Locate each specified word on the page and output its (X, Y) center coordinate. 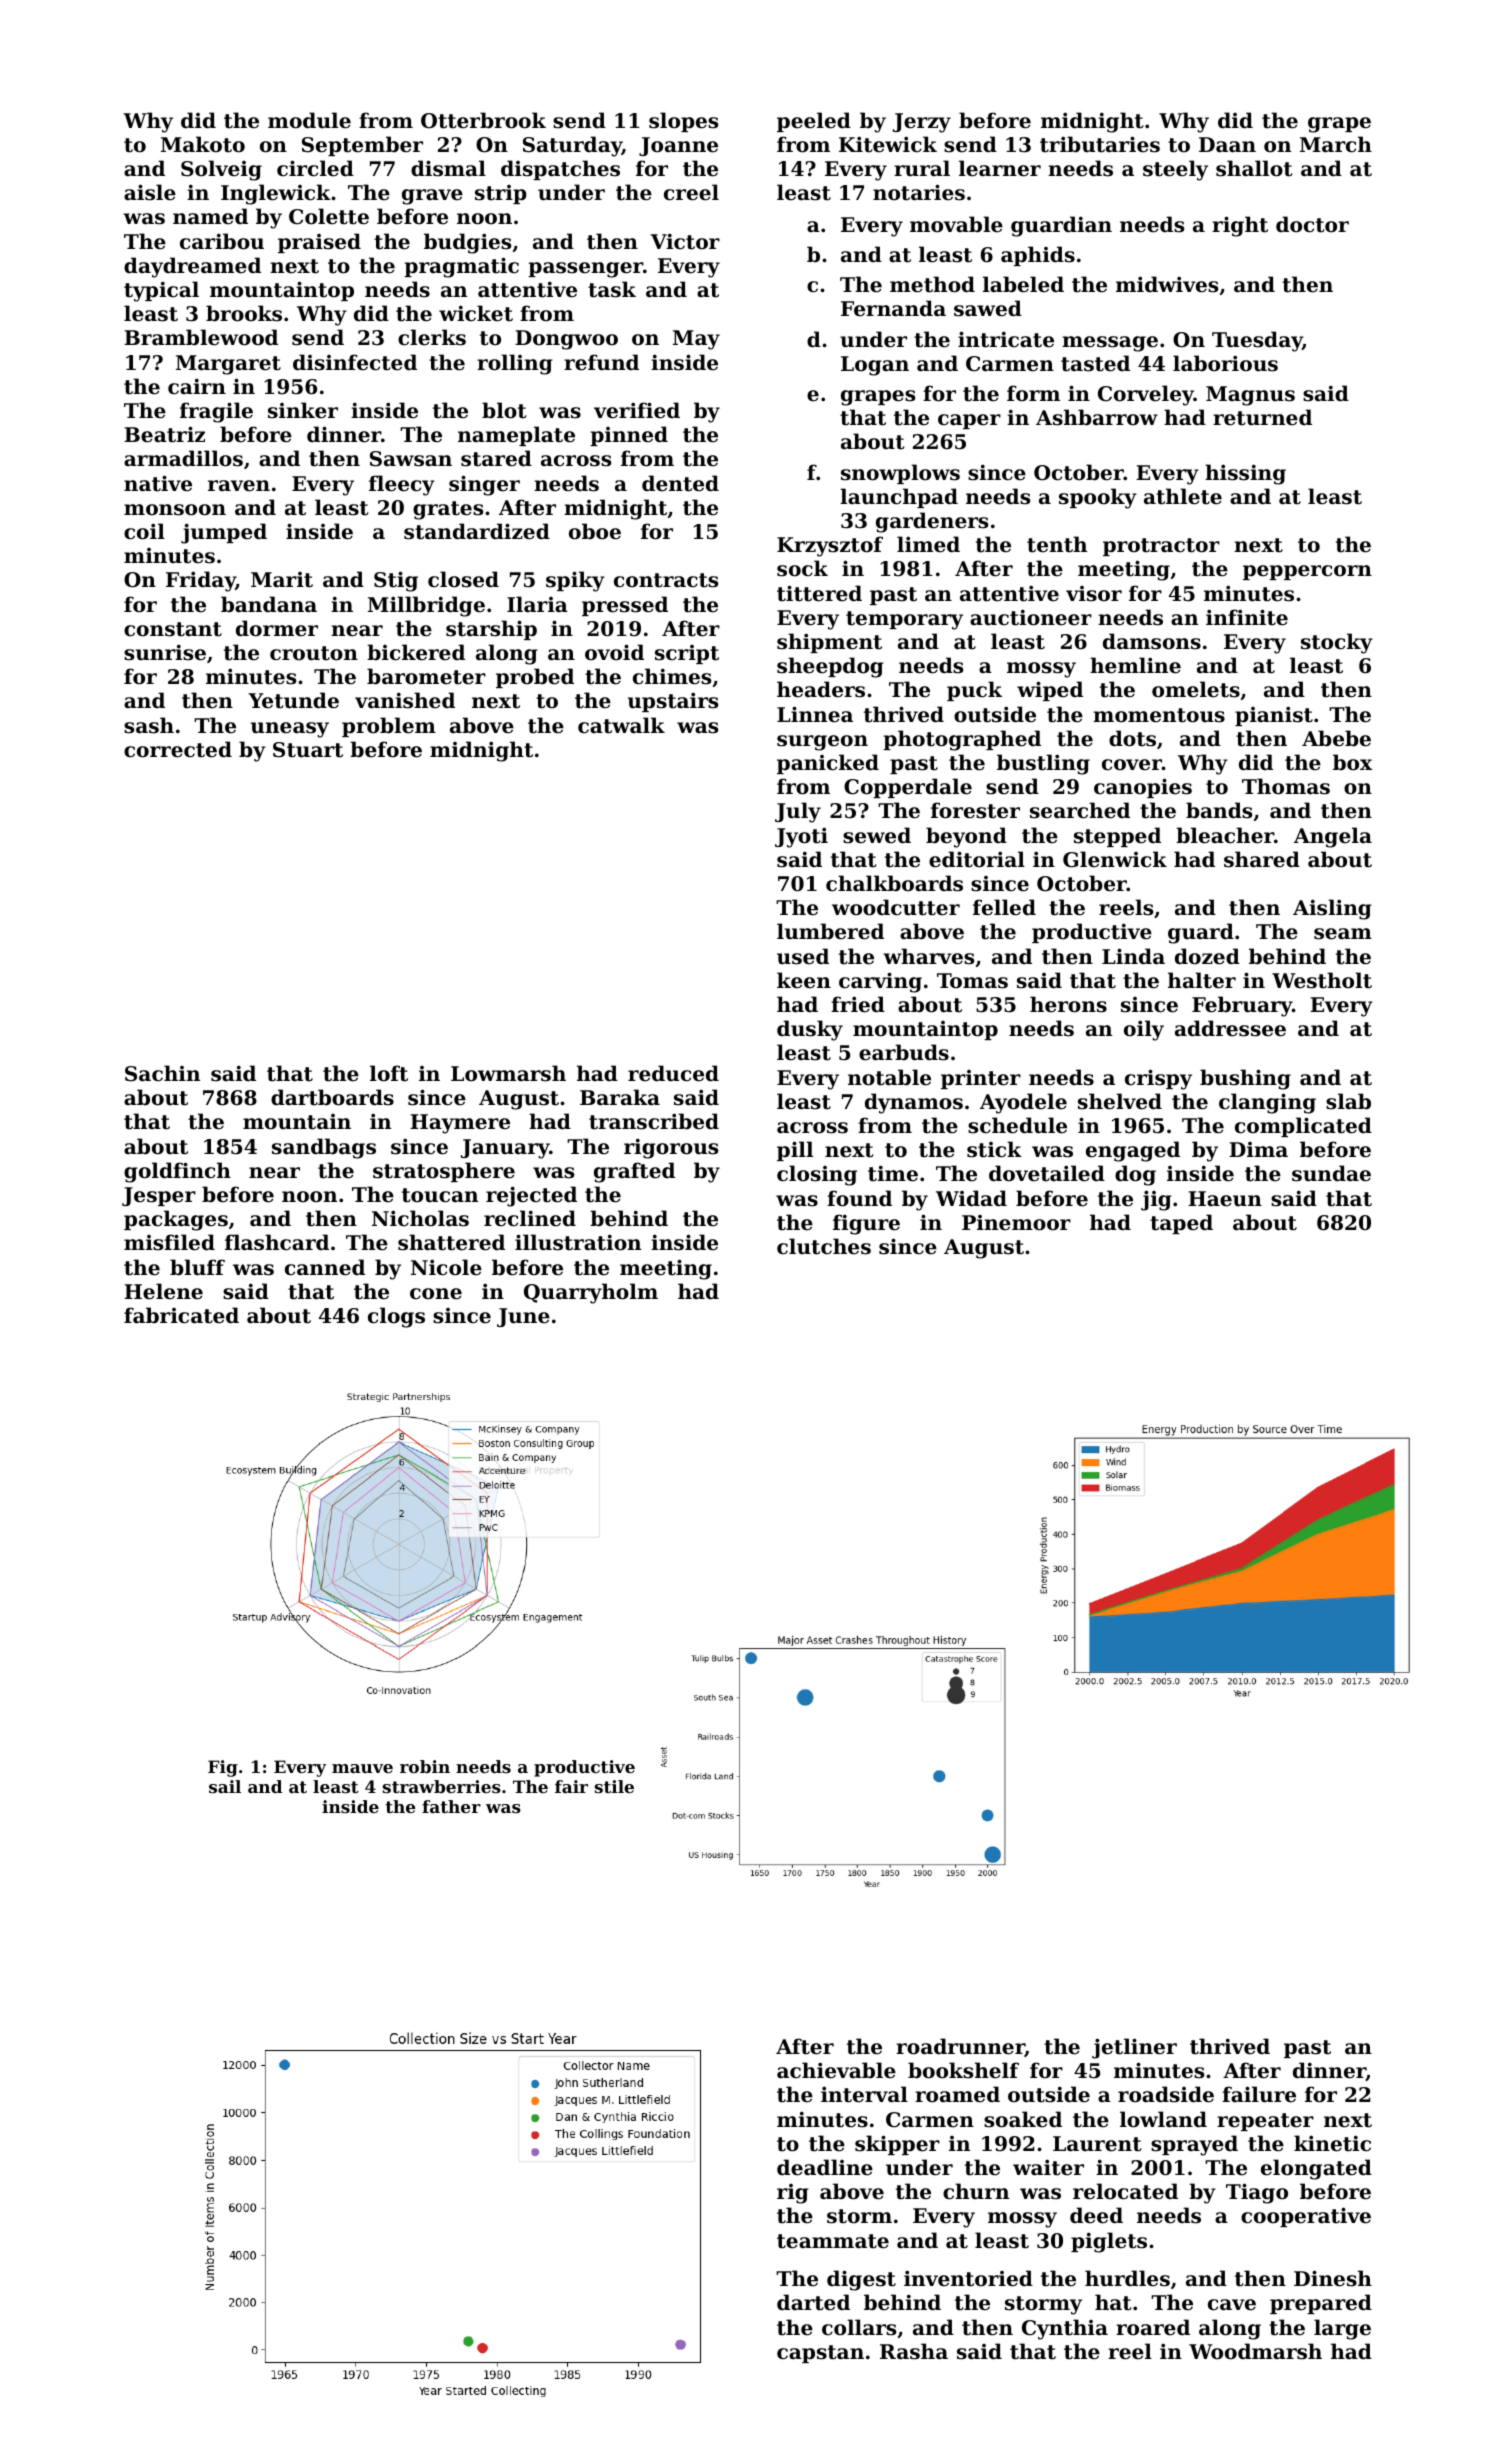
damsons (1152, 641)
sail (225, 1786)
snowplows (900, 474)
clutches (824, 1246)
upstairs (673, 702)
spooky (1098, 498)
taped (1181, 1224)
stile (614, 1786)
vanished (405, 700)
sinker (303, 410)
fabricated (181, 1315)
